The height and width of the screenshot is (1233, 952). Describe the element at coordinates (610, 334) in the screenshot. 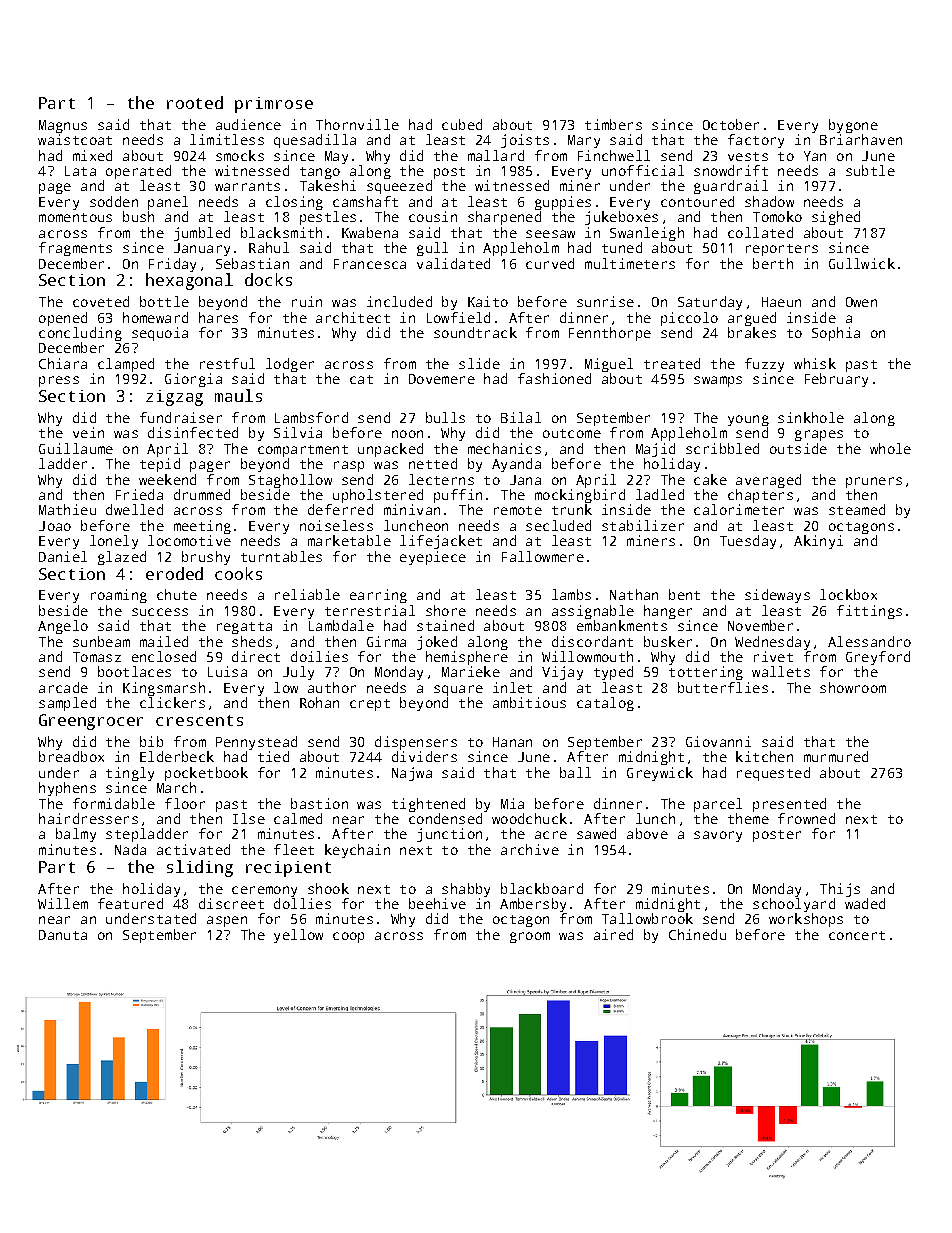

I see `Fennthorpe` at that location.
